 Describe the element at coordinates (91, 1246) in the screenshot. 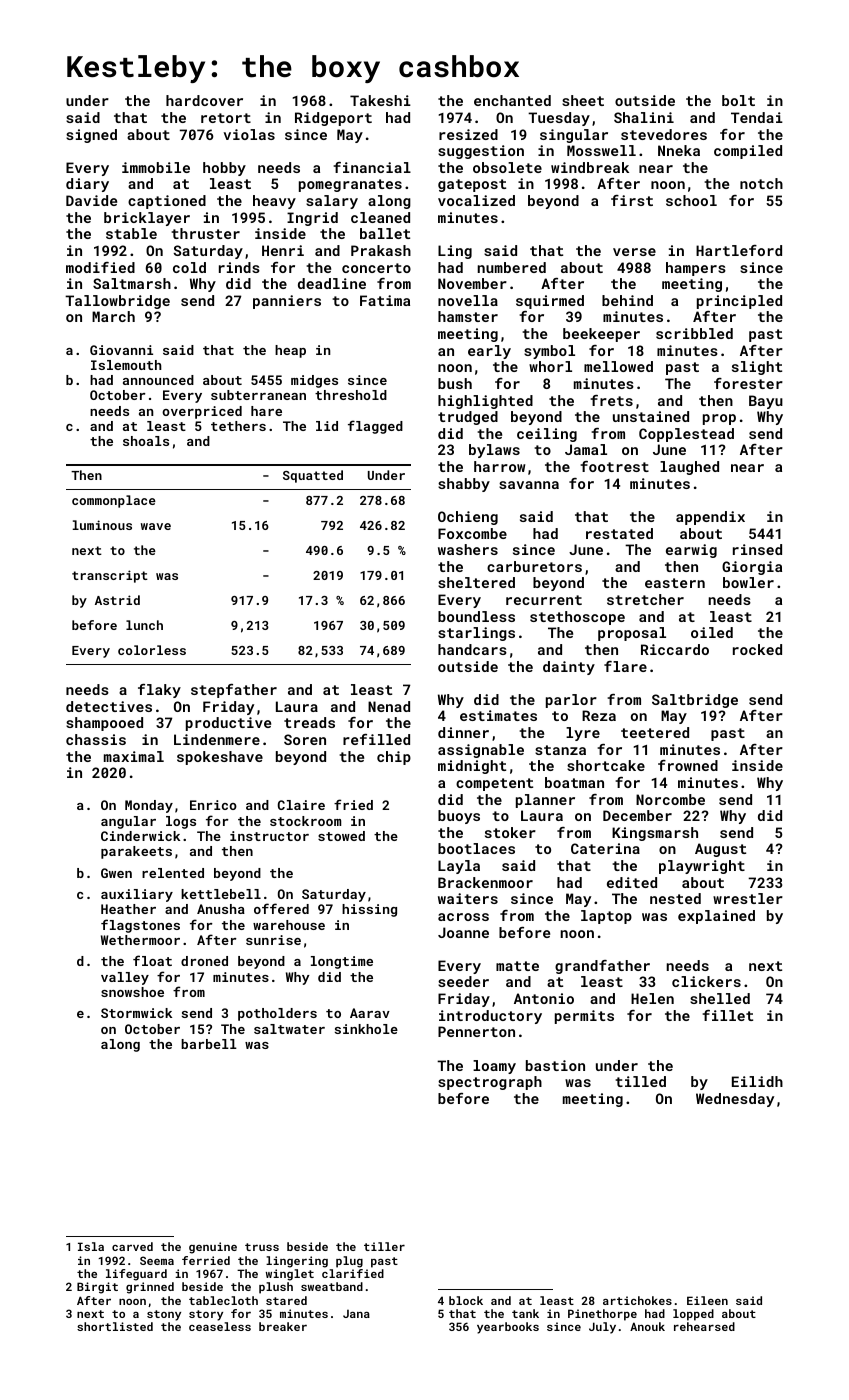

I see `Isla` at that location.
